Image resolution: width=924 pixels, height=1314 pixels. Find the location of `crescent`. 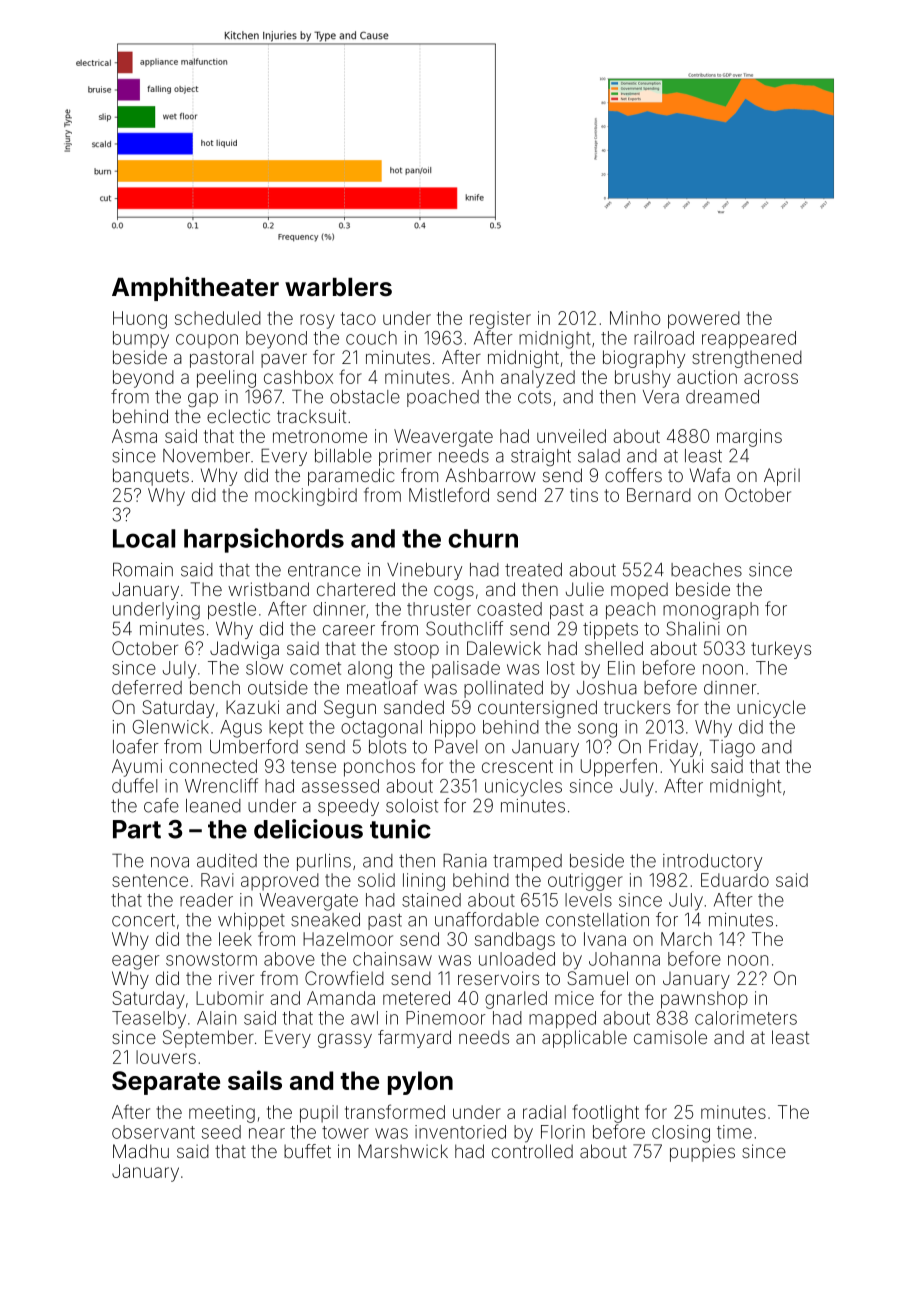

crescent is located at coordinates (517, 766).
